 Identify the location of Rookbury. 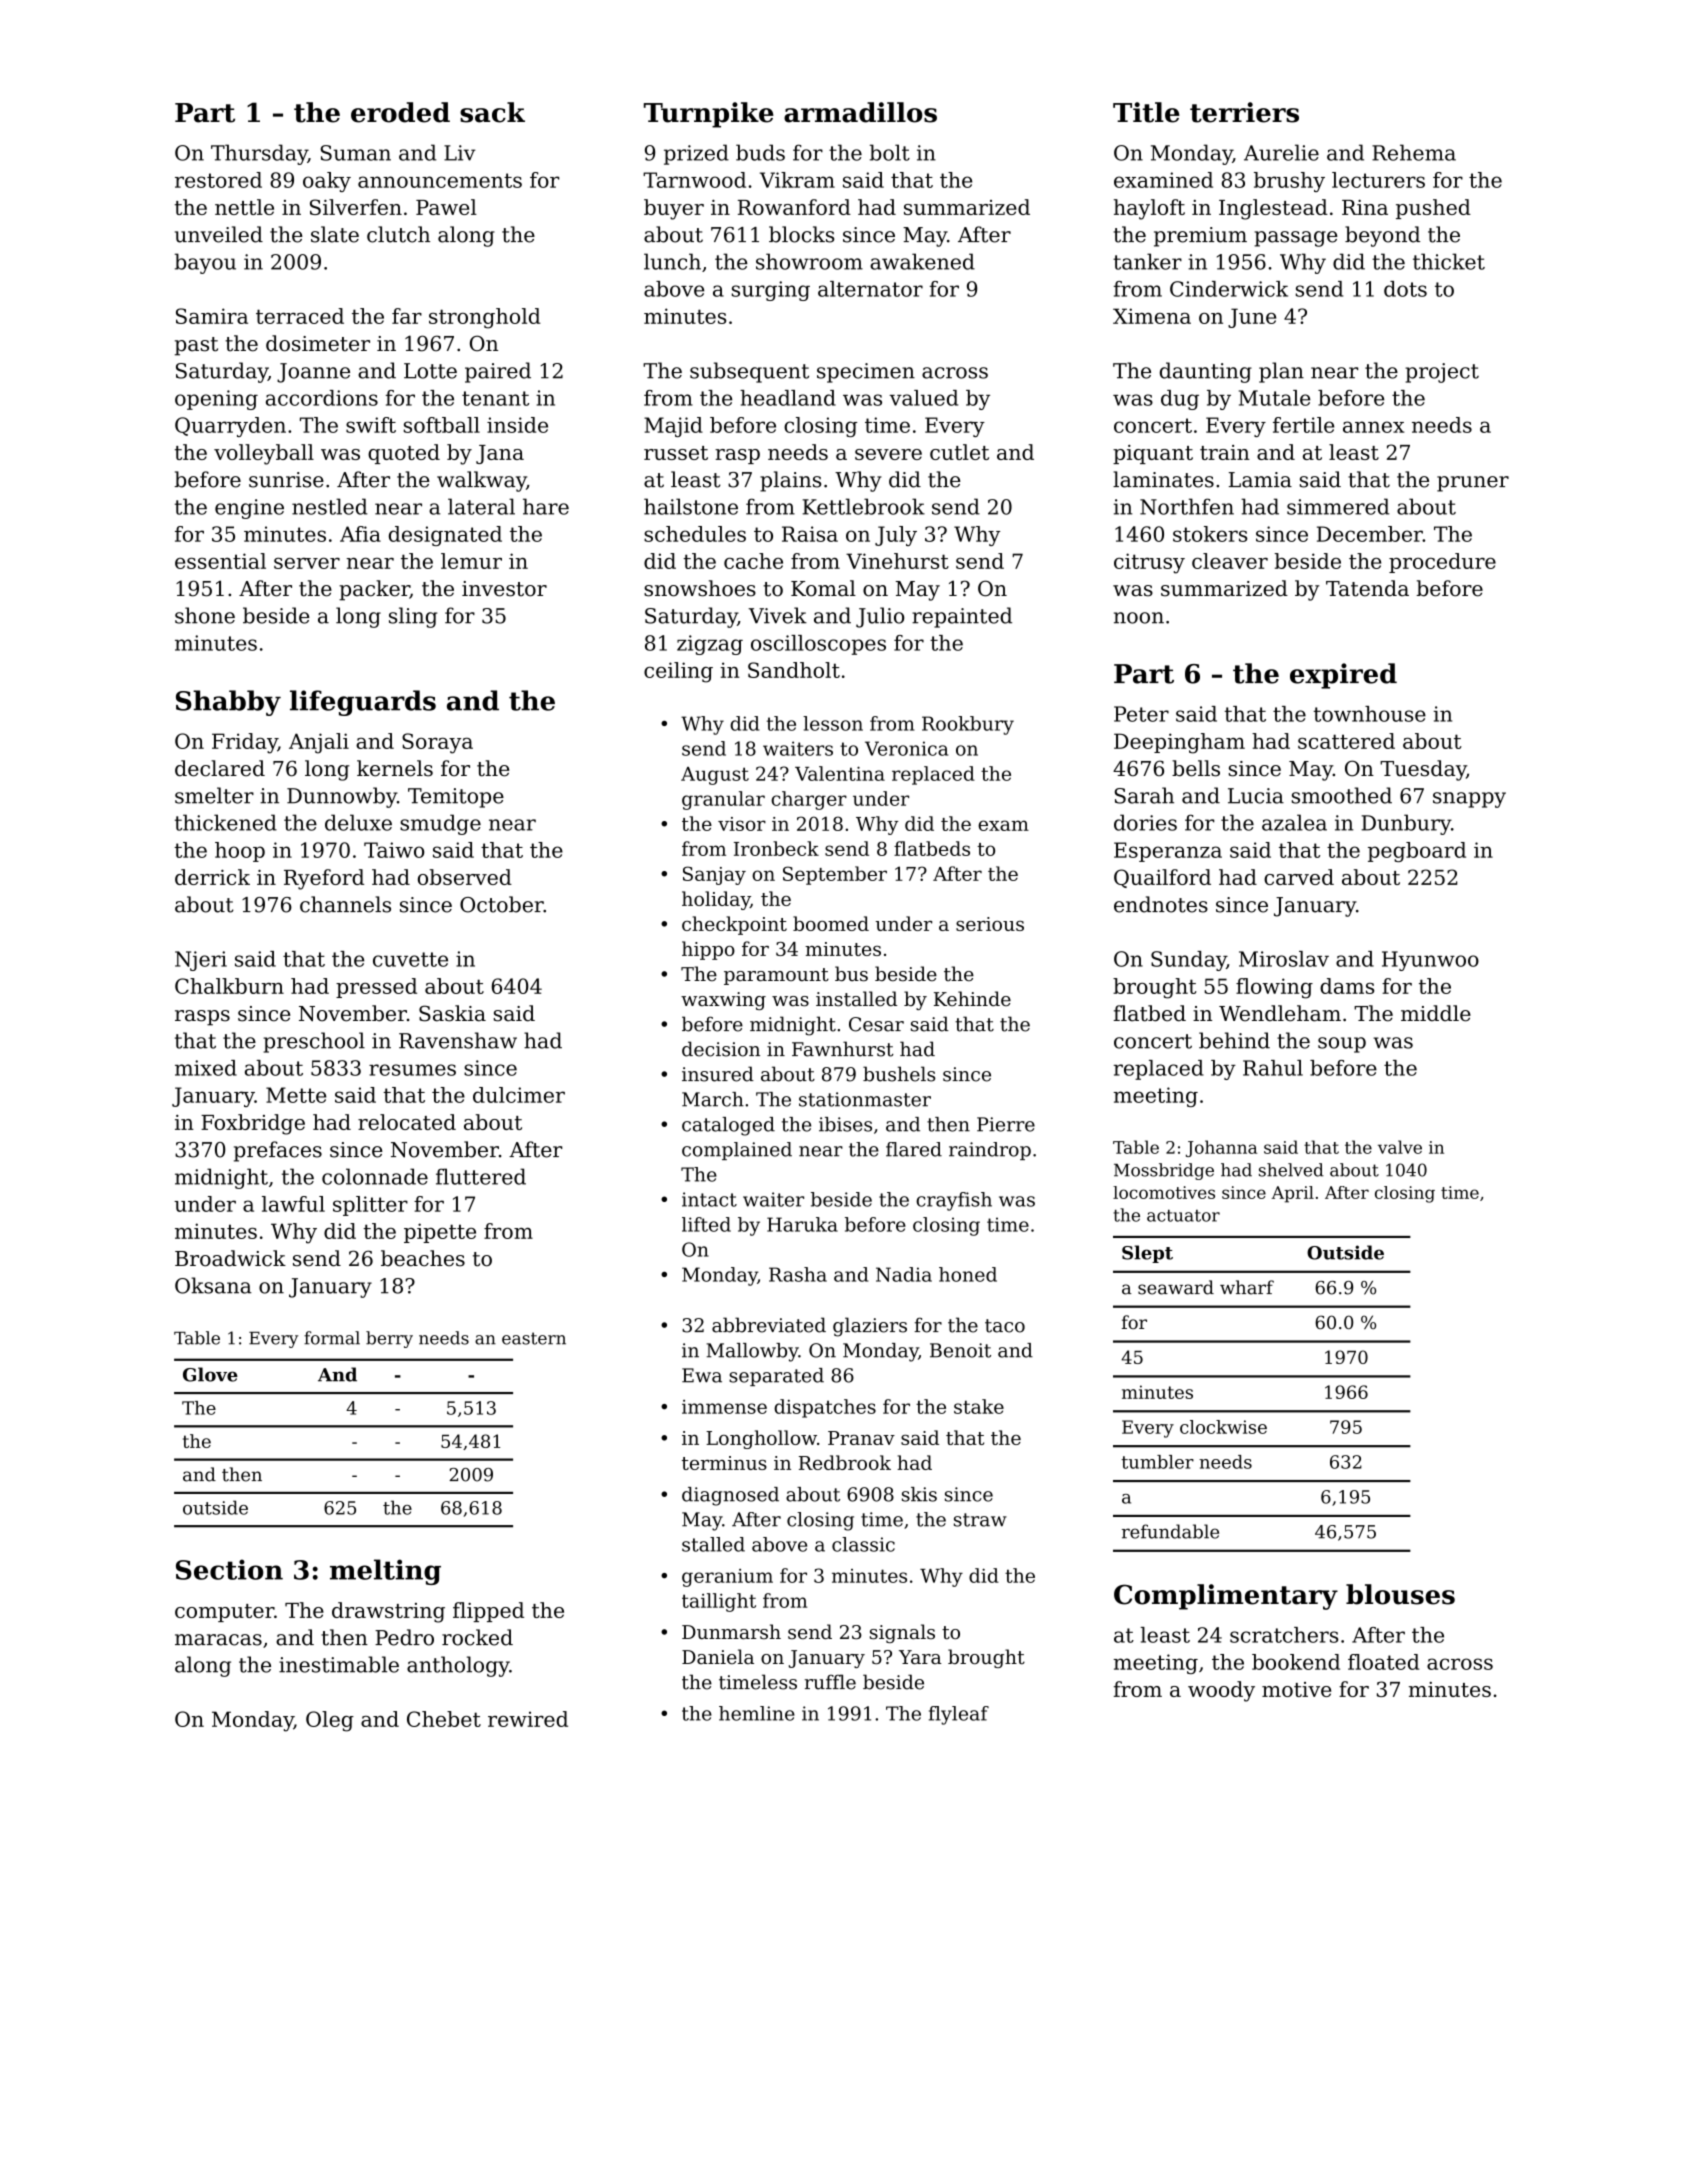
(968, 725).
